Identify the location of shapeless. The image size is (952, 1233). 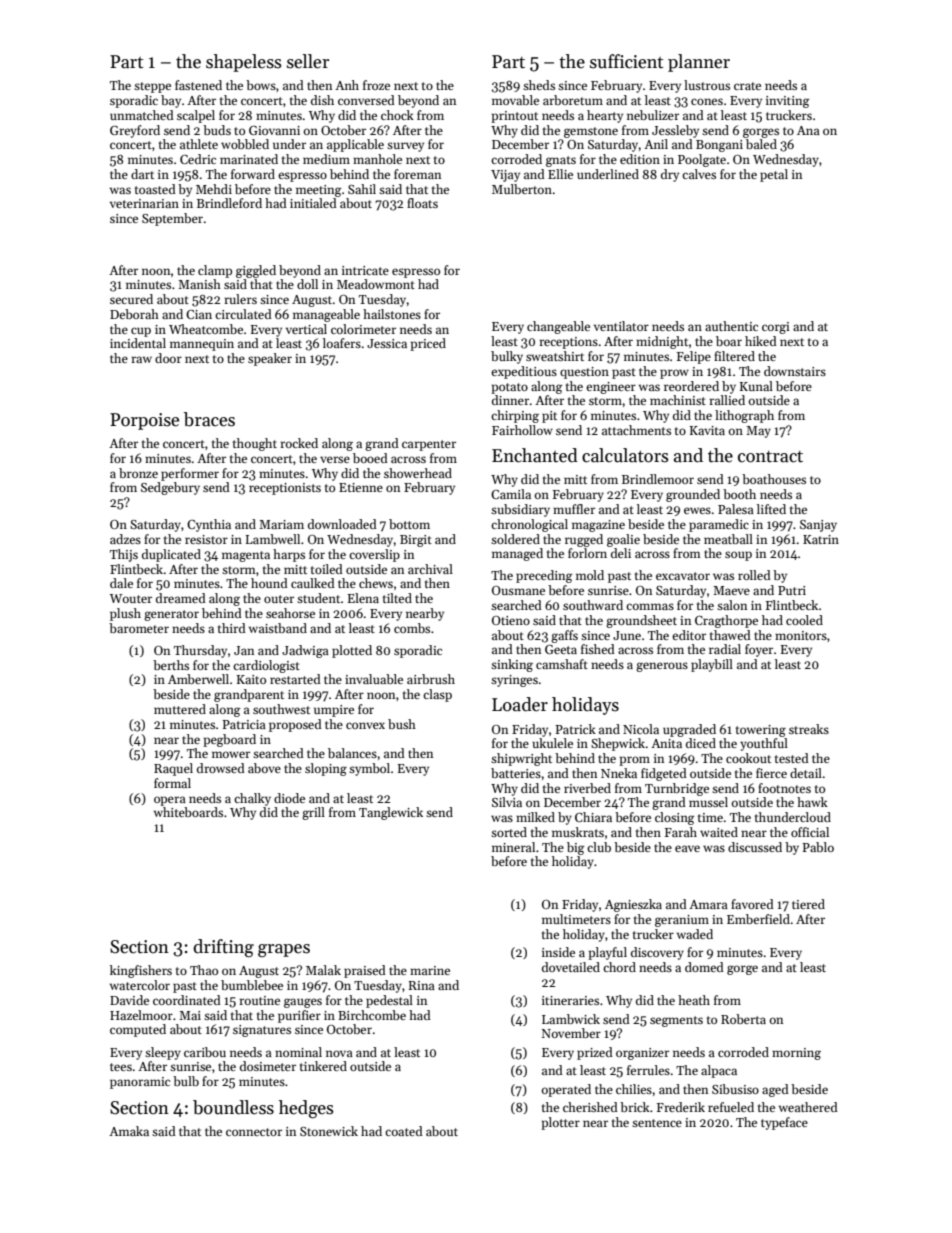
(244, 63).
